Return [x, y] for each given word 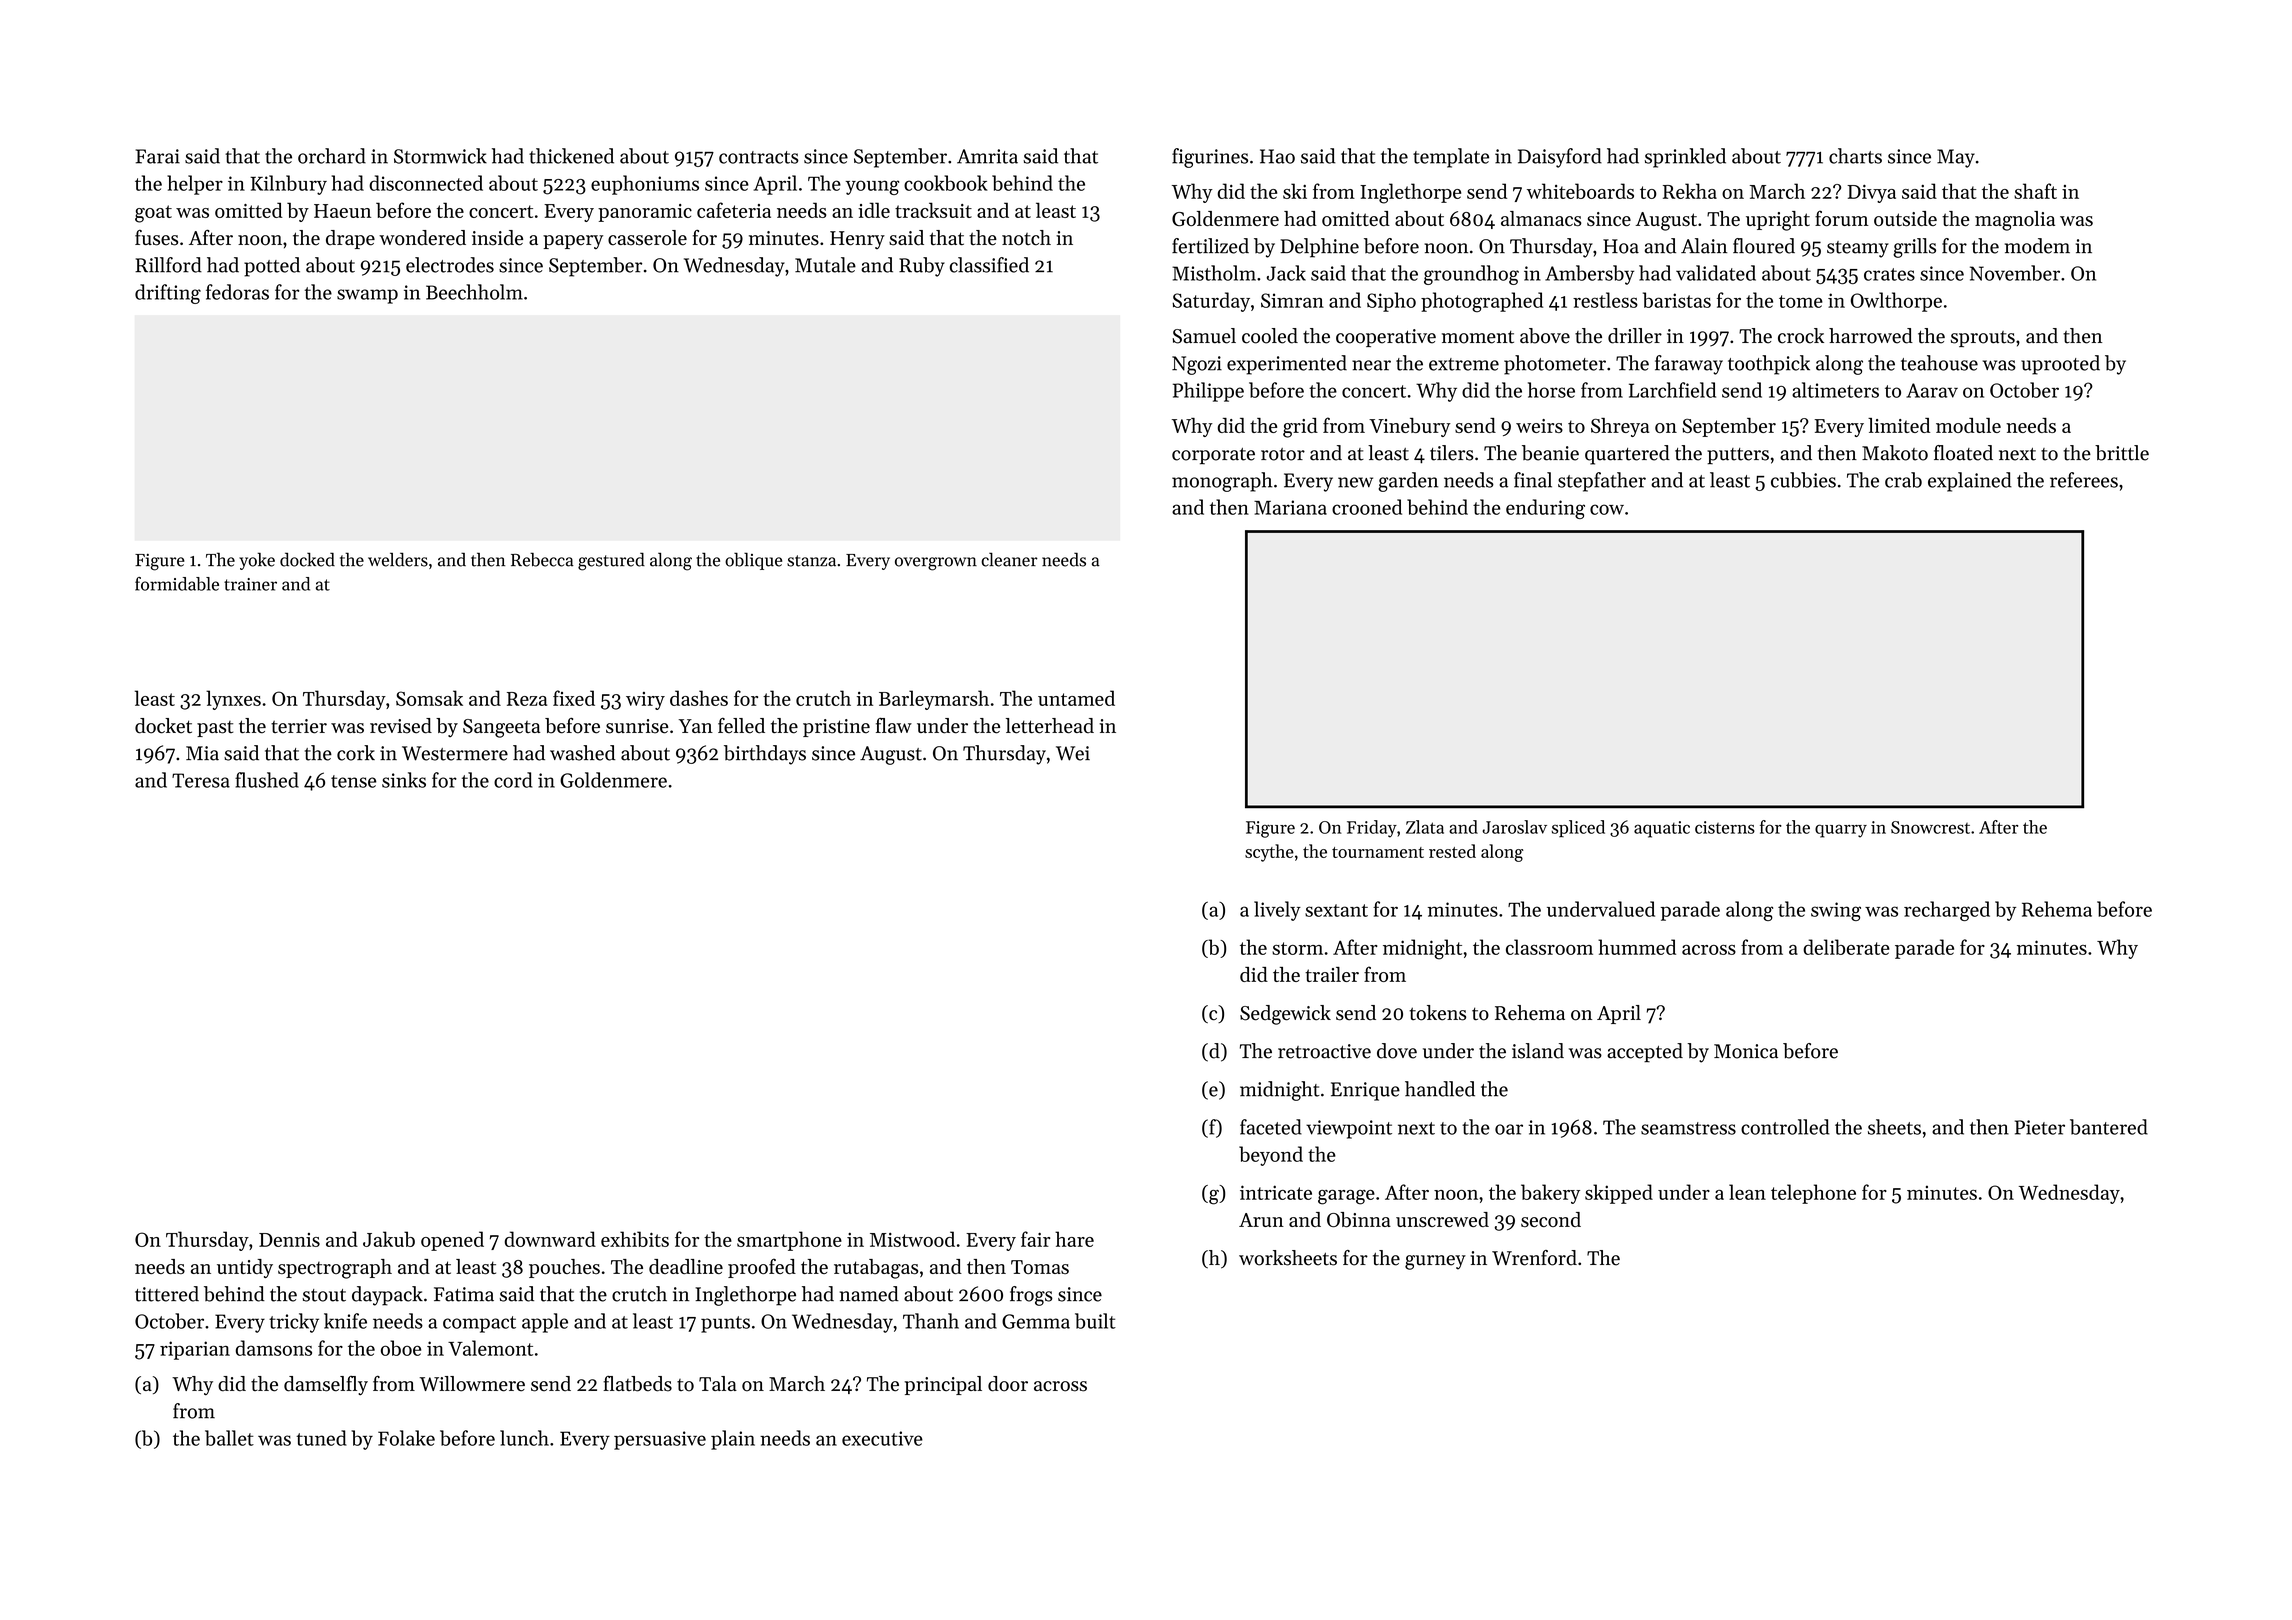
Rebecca [542, 559]
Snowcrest [1930, 827]
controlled [1785, 1127]
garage [1346, 1197]
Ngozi [1197, 365]
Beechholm [474, 292]
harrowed [1871, 336]
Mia [202, 753]
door [1008, 1384]
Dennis [289, 1240]
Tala [718, 1383]
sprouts [1983, 339]
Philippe [1208, 392]
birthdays [765, 755]
